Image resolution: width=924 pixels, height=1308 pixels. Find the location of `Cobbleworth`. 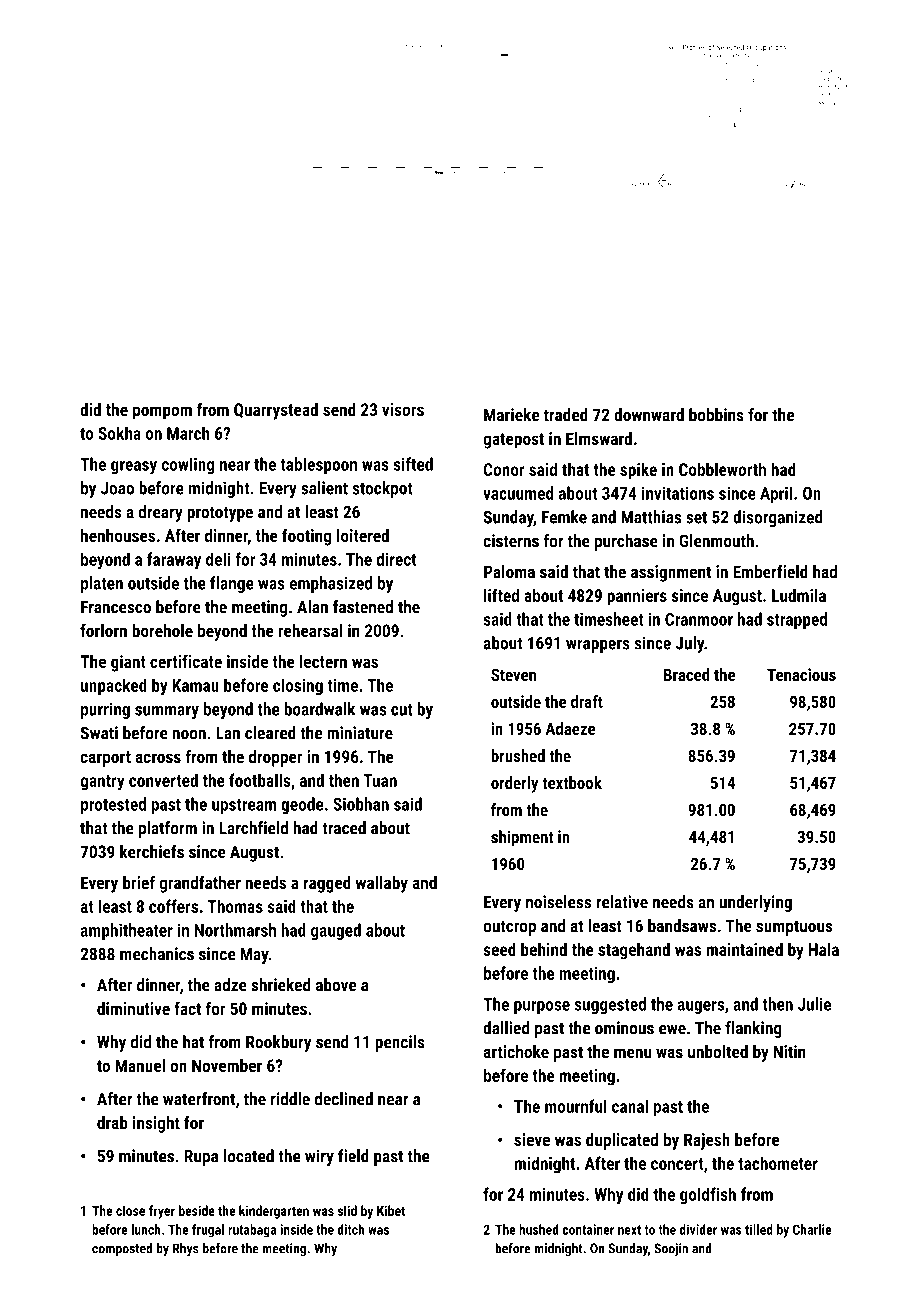

Cobbleworth is located at coordinates (722, 469).
